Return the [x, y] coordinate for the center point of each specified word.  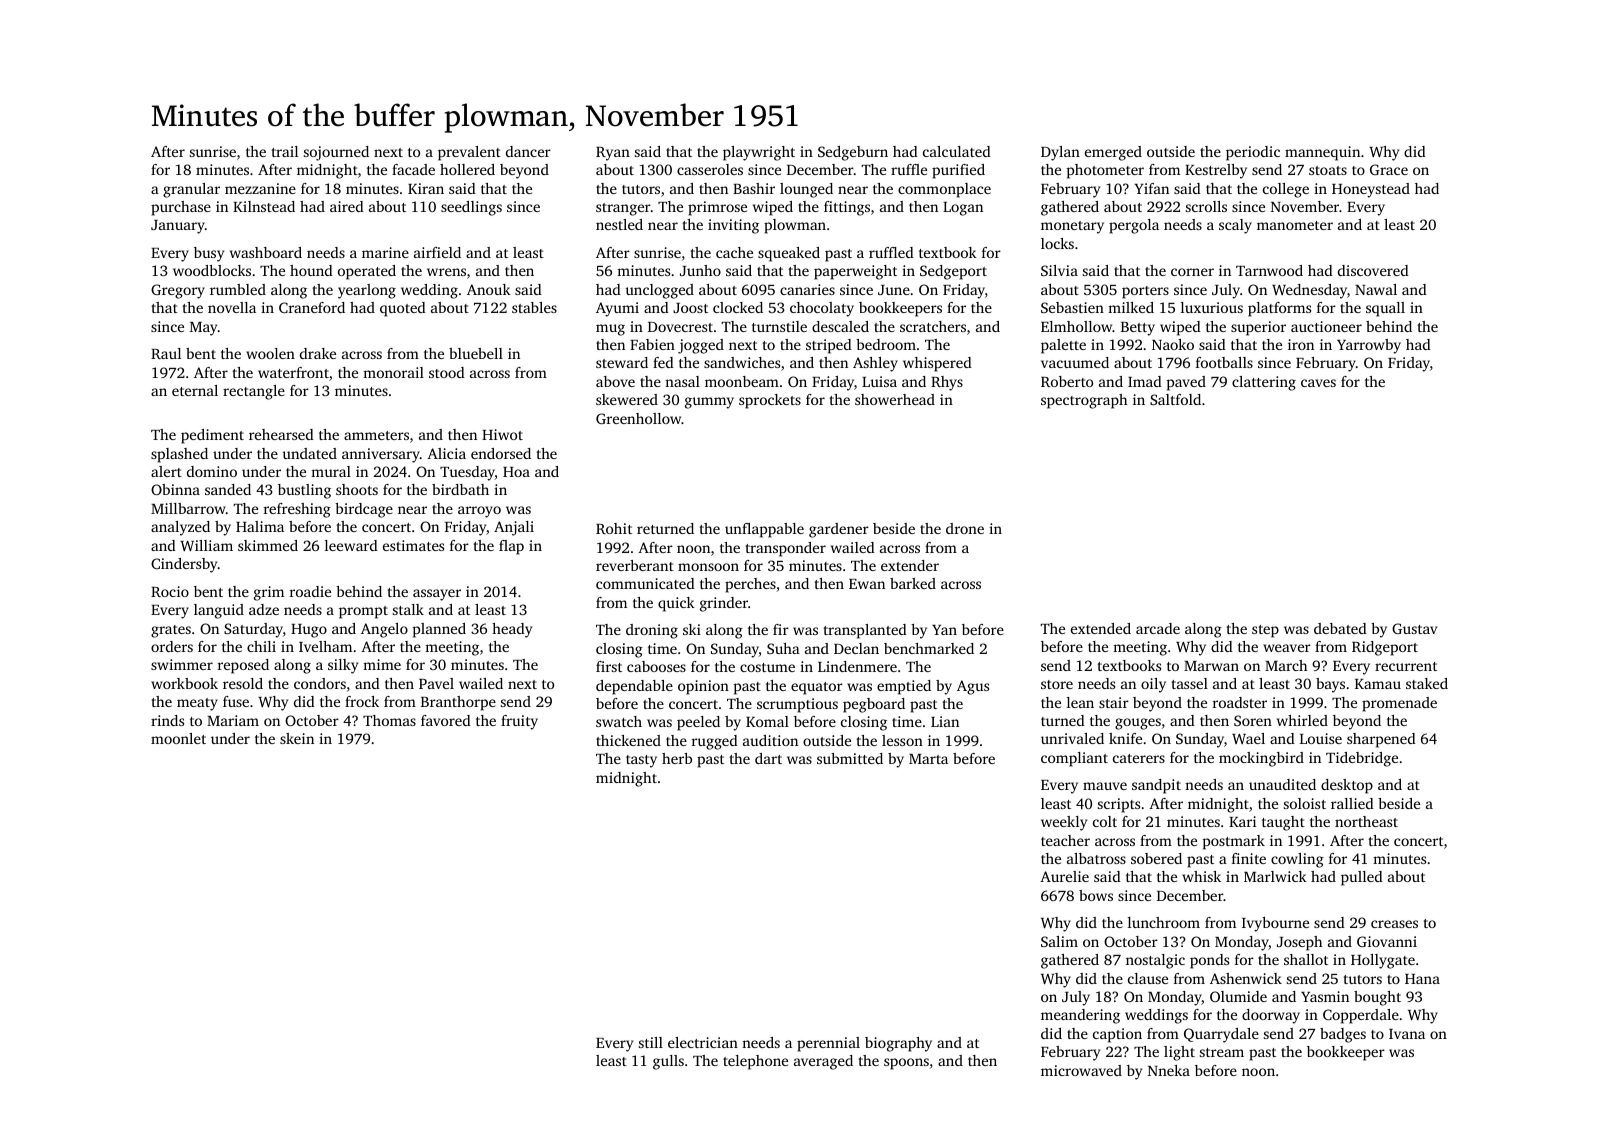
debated [1340, 628]
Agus [973, 687]
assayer [437, 595]
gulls [668, 1062]
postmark [1234, 842]
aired [347, 206]
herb [677, 758]
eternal [195, 390]
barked [913, 583]
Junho [700, 270]
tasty [641, 761]
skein [297, 738]
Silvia [1059, 270]
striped [829, 346]
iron [1301, 344]
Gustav [1414, 628]
